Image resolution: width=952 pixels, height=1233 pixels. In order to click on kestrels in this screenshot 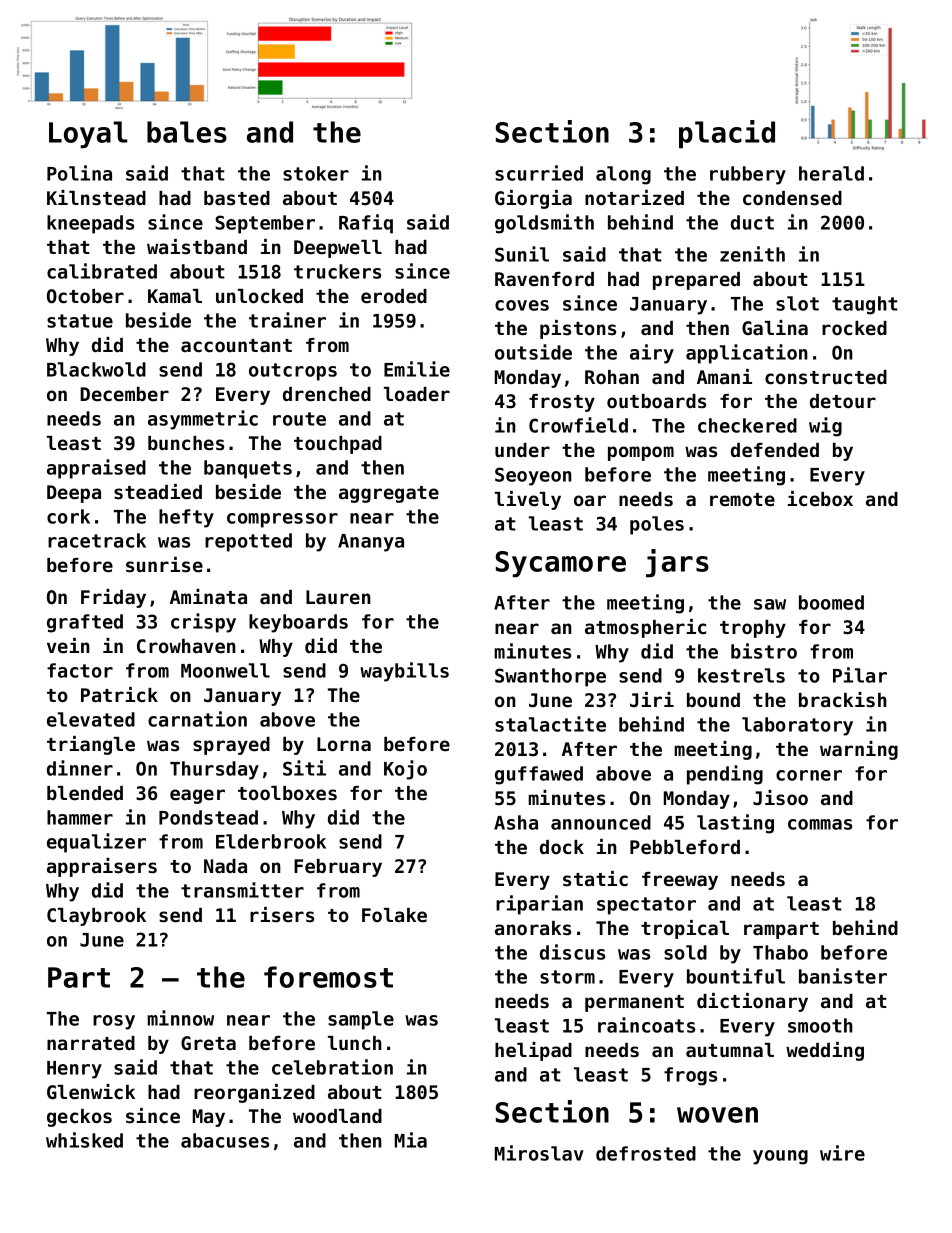, I will do `click(741, 675)`.
